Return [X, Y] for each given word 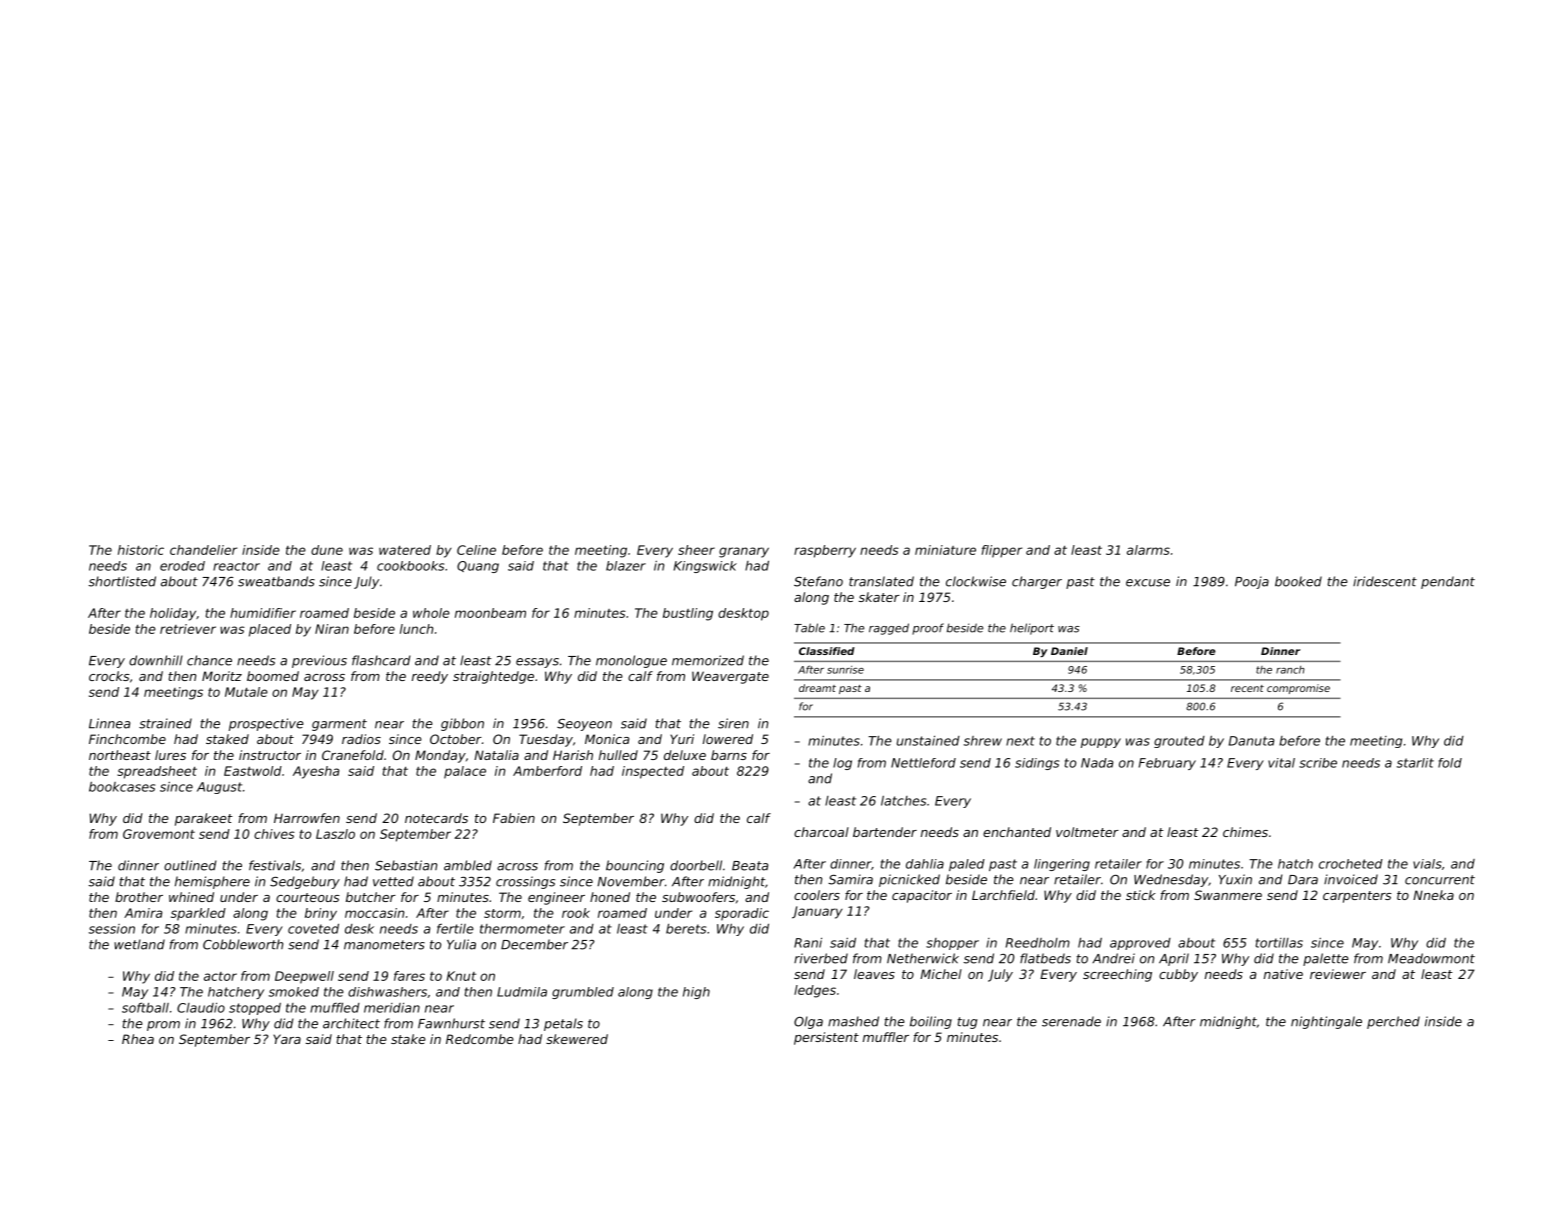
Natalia [496, 755]
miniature [945, 550]
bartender [885, 832]
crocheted [1351, 864]
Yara [287, 1039]
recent [1247, 688]
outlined [190, 865]
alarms [1148, 550]
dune [327, 550]
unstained [928, 741]
